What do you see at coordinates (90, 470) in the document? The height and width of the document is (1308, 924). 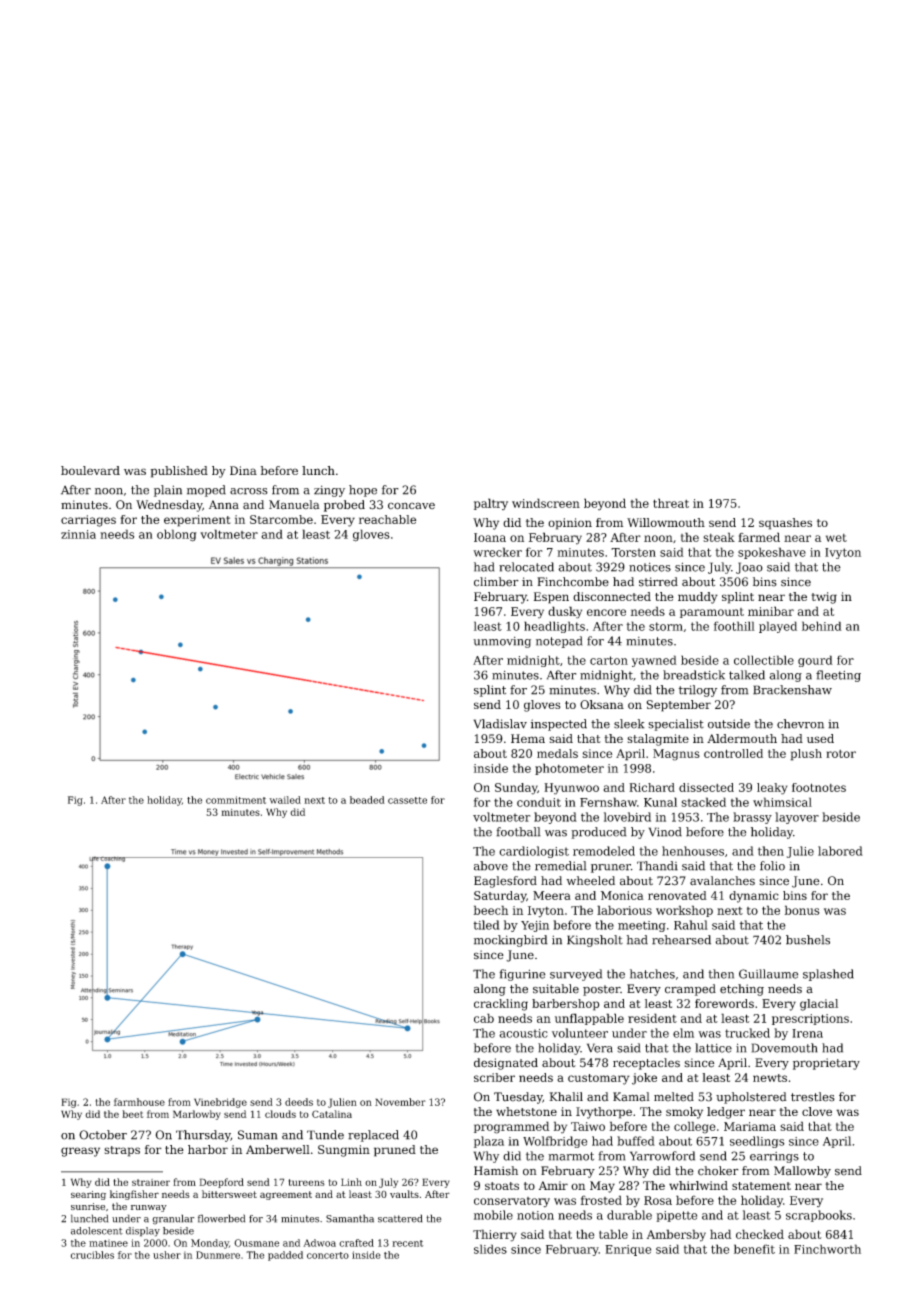 I see `boulevard` at bounding box center [90, 470].
